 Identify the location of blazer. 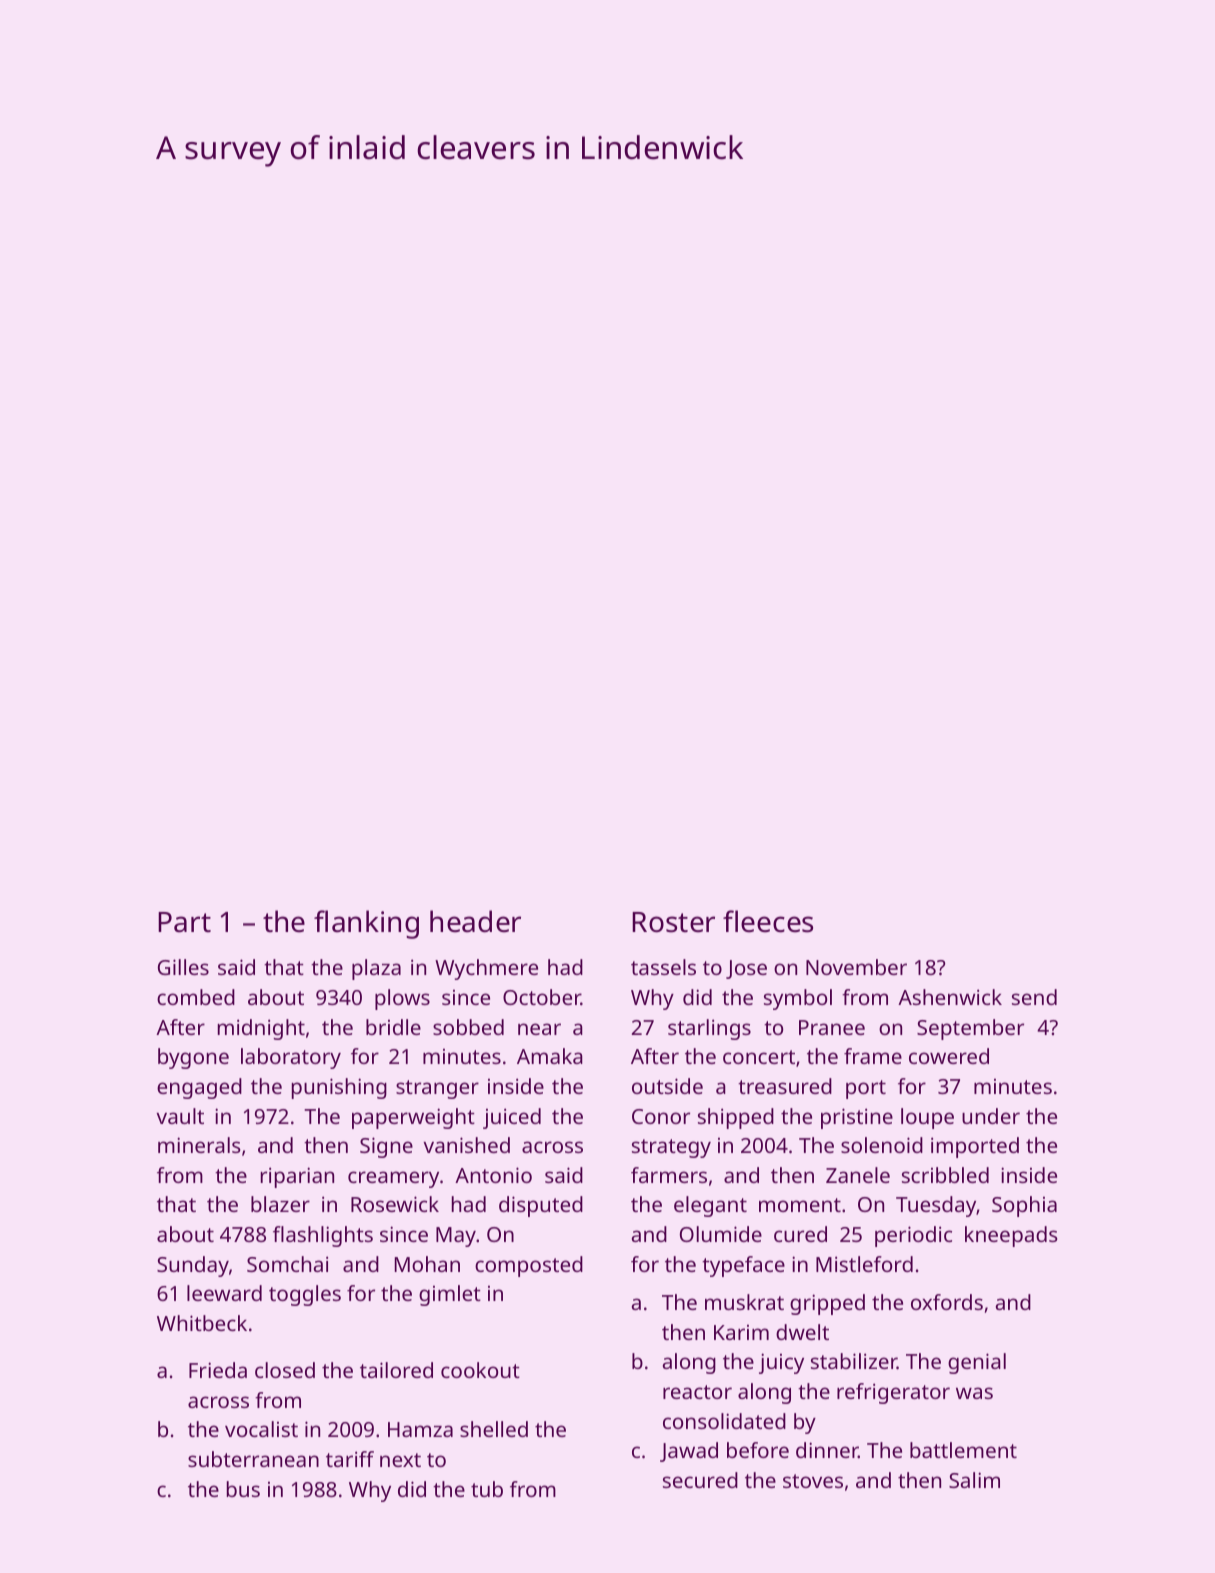
(280, 1204).
